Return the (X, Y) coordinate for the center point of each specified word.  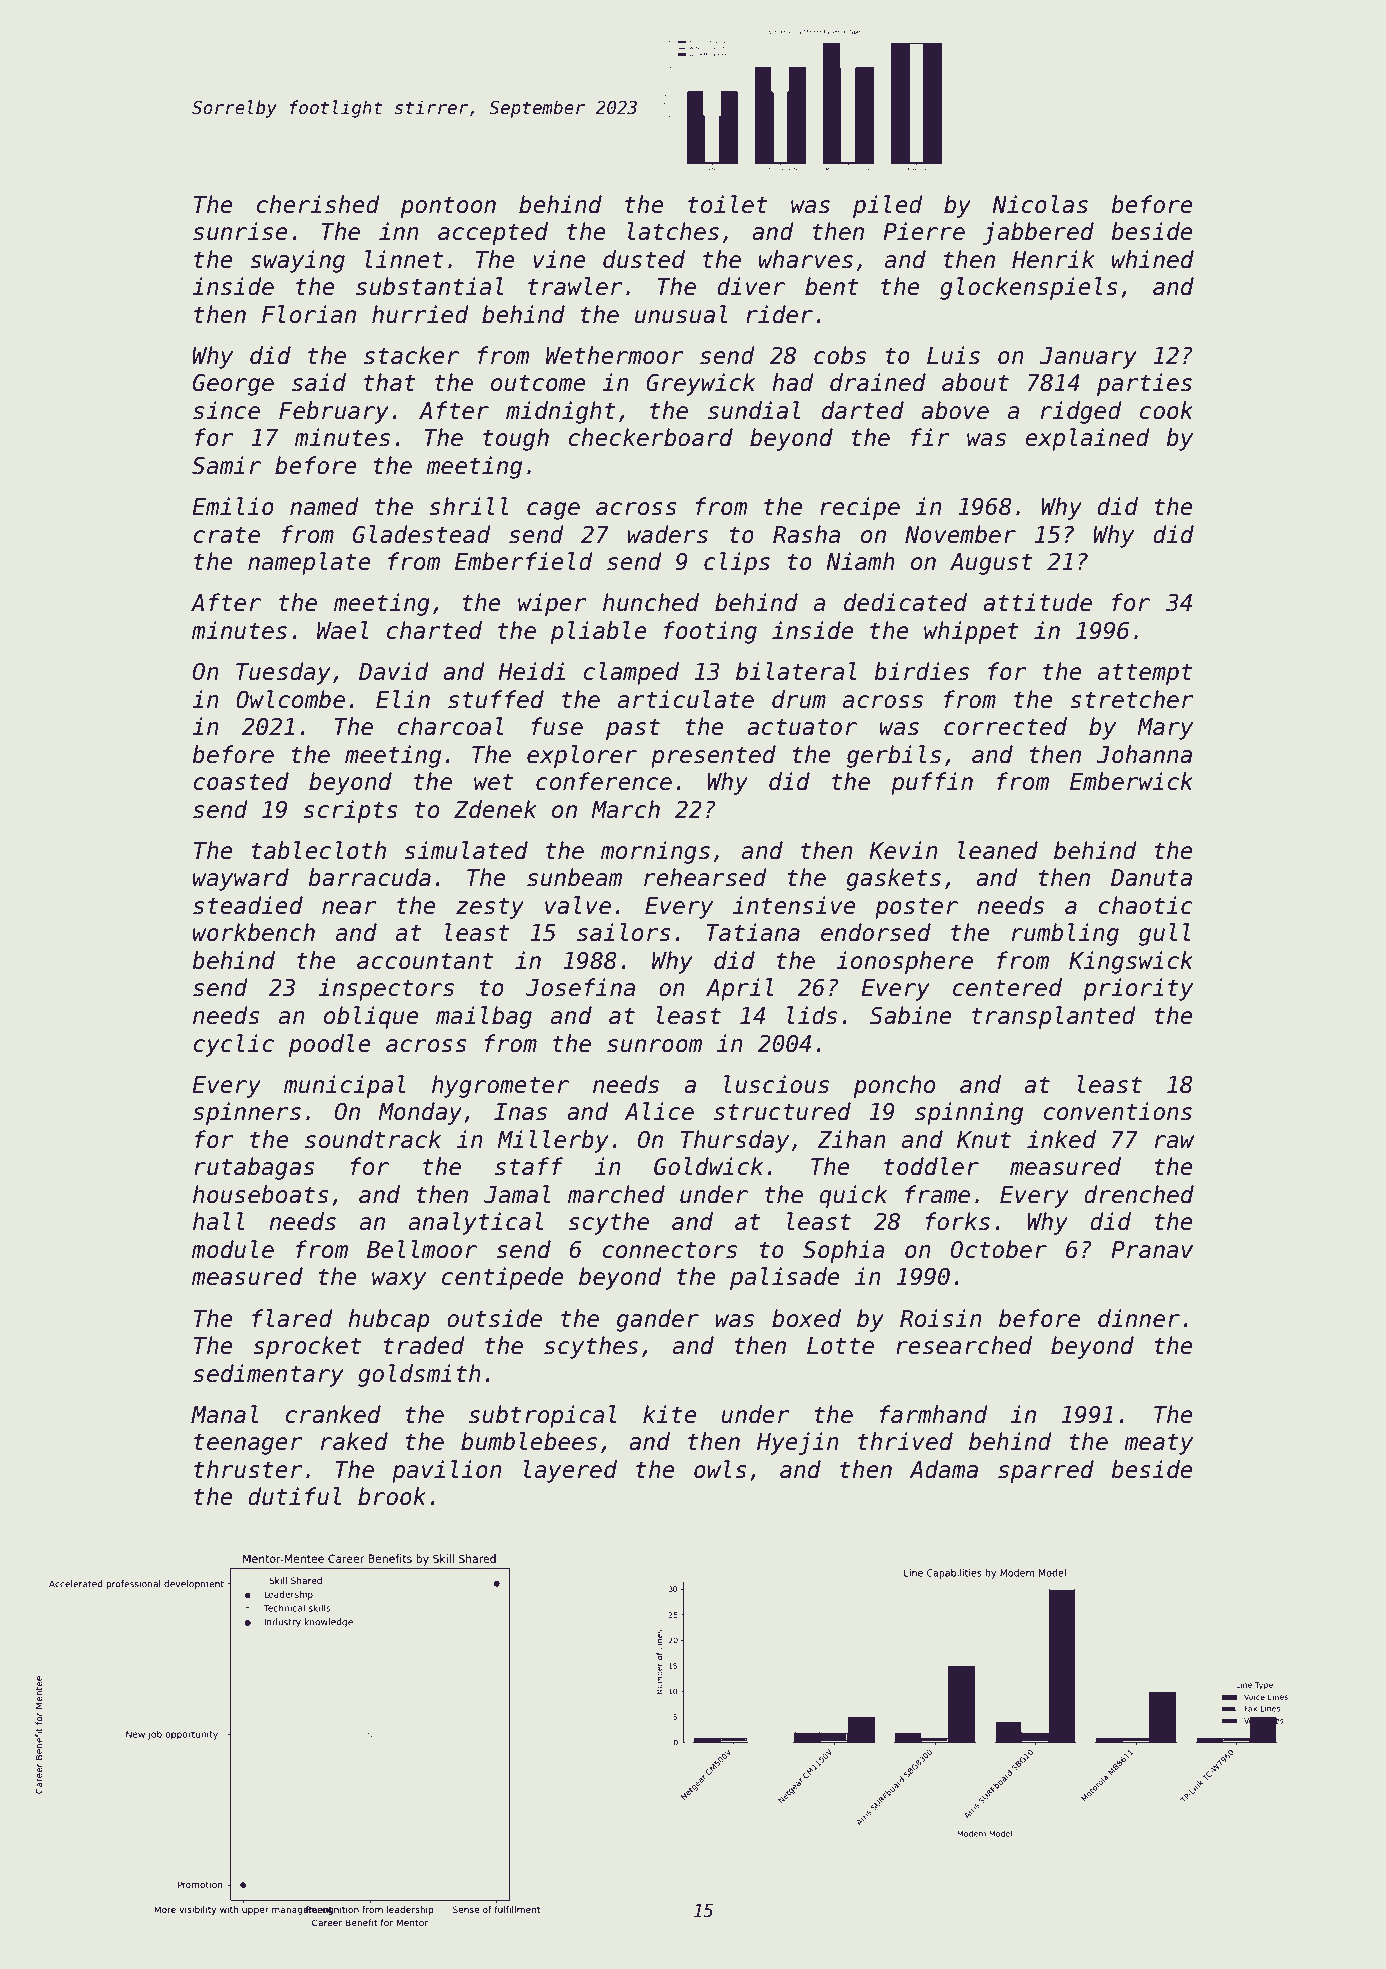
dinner (1139, 1318)
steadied (248, 905)
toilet (728, 204)
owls (720, 1469)
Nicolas (1040, 204)
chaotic (1145, 905)
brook (392, 1496)
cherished (318, 204)
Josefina (581, 987)
